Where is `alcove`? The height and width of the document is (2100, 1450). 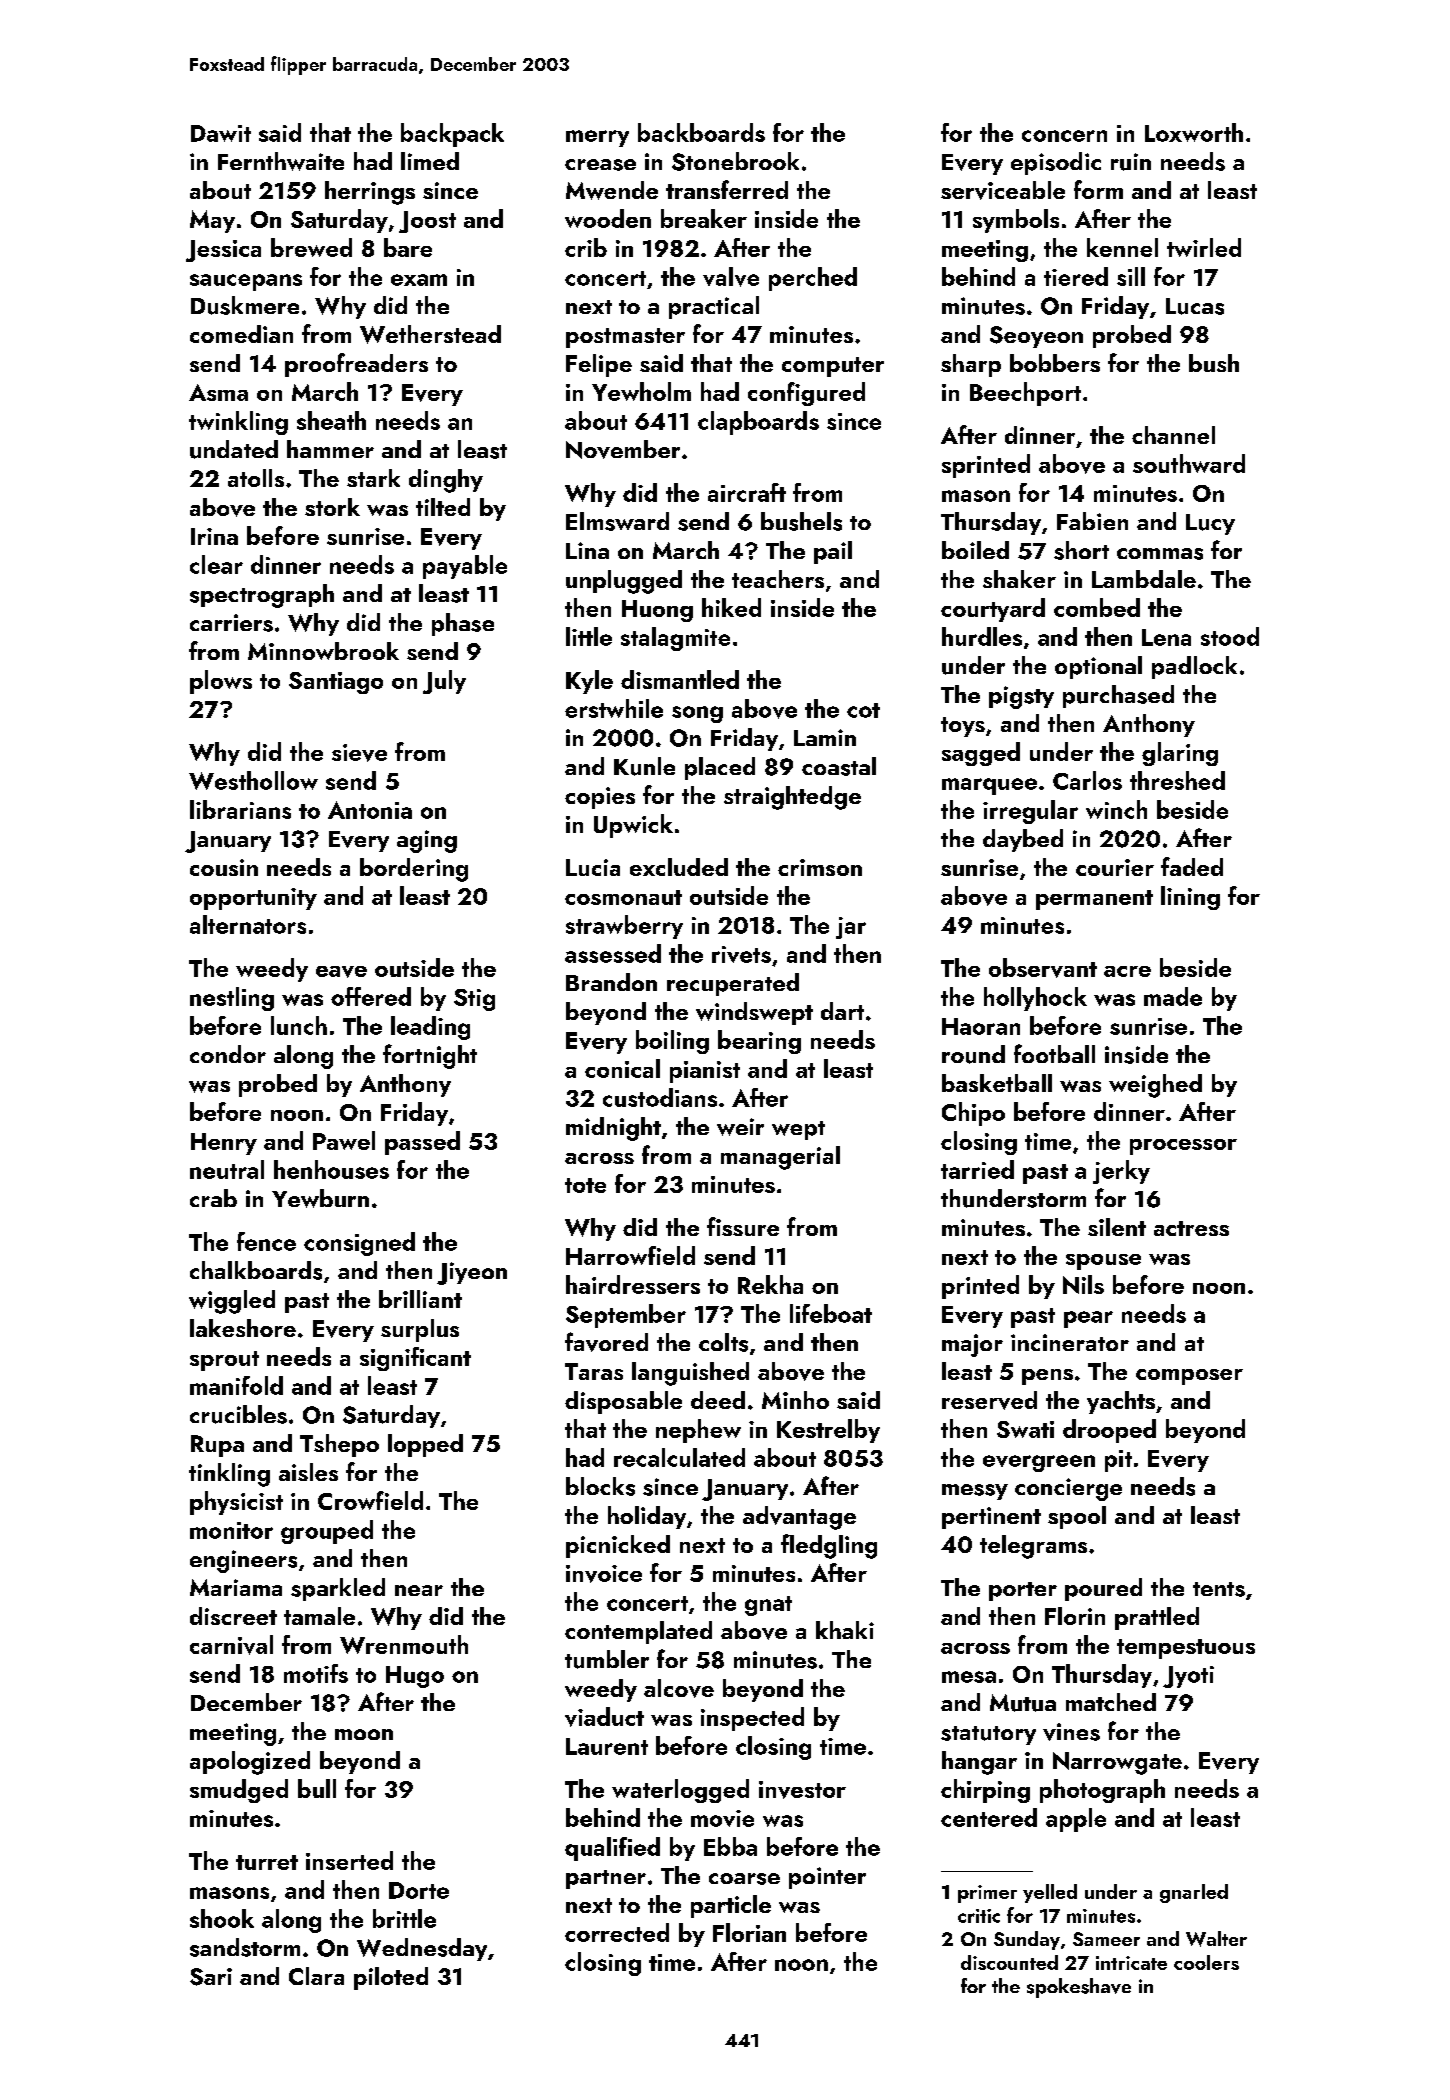 alcove is located at coordinates (679, 1688).
